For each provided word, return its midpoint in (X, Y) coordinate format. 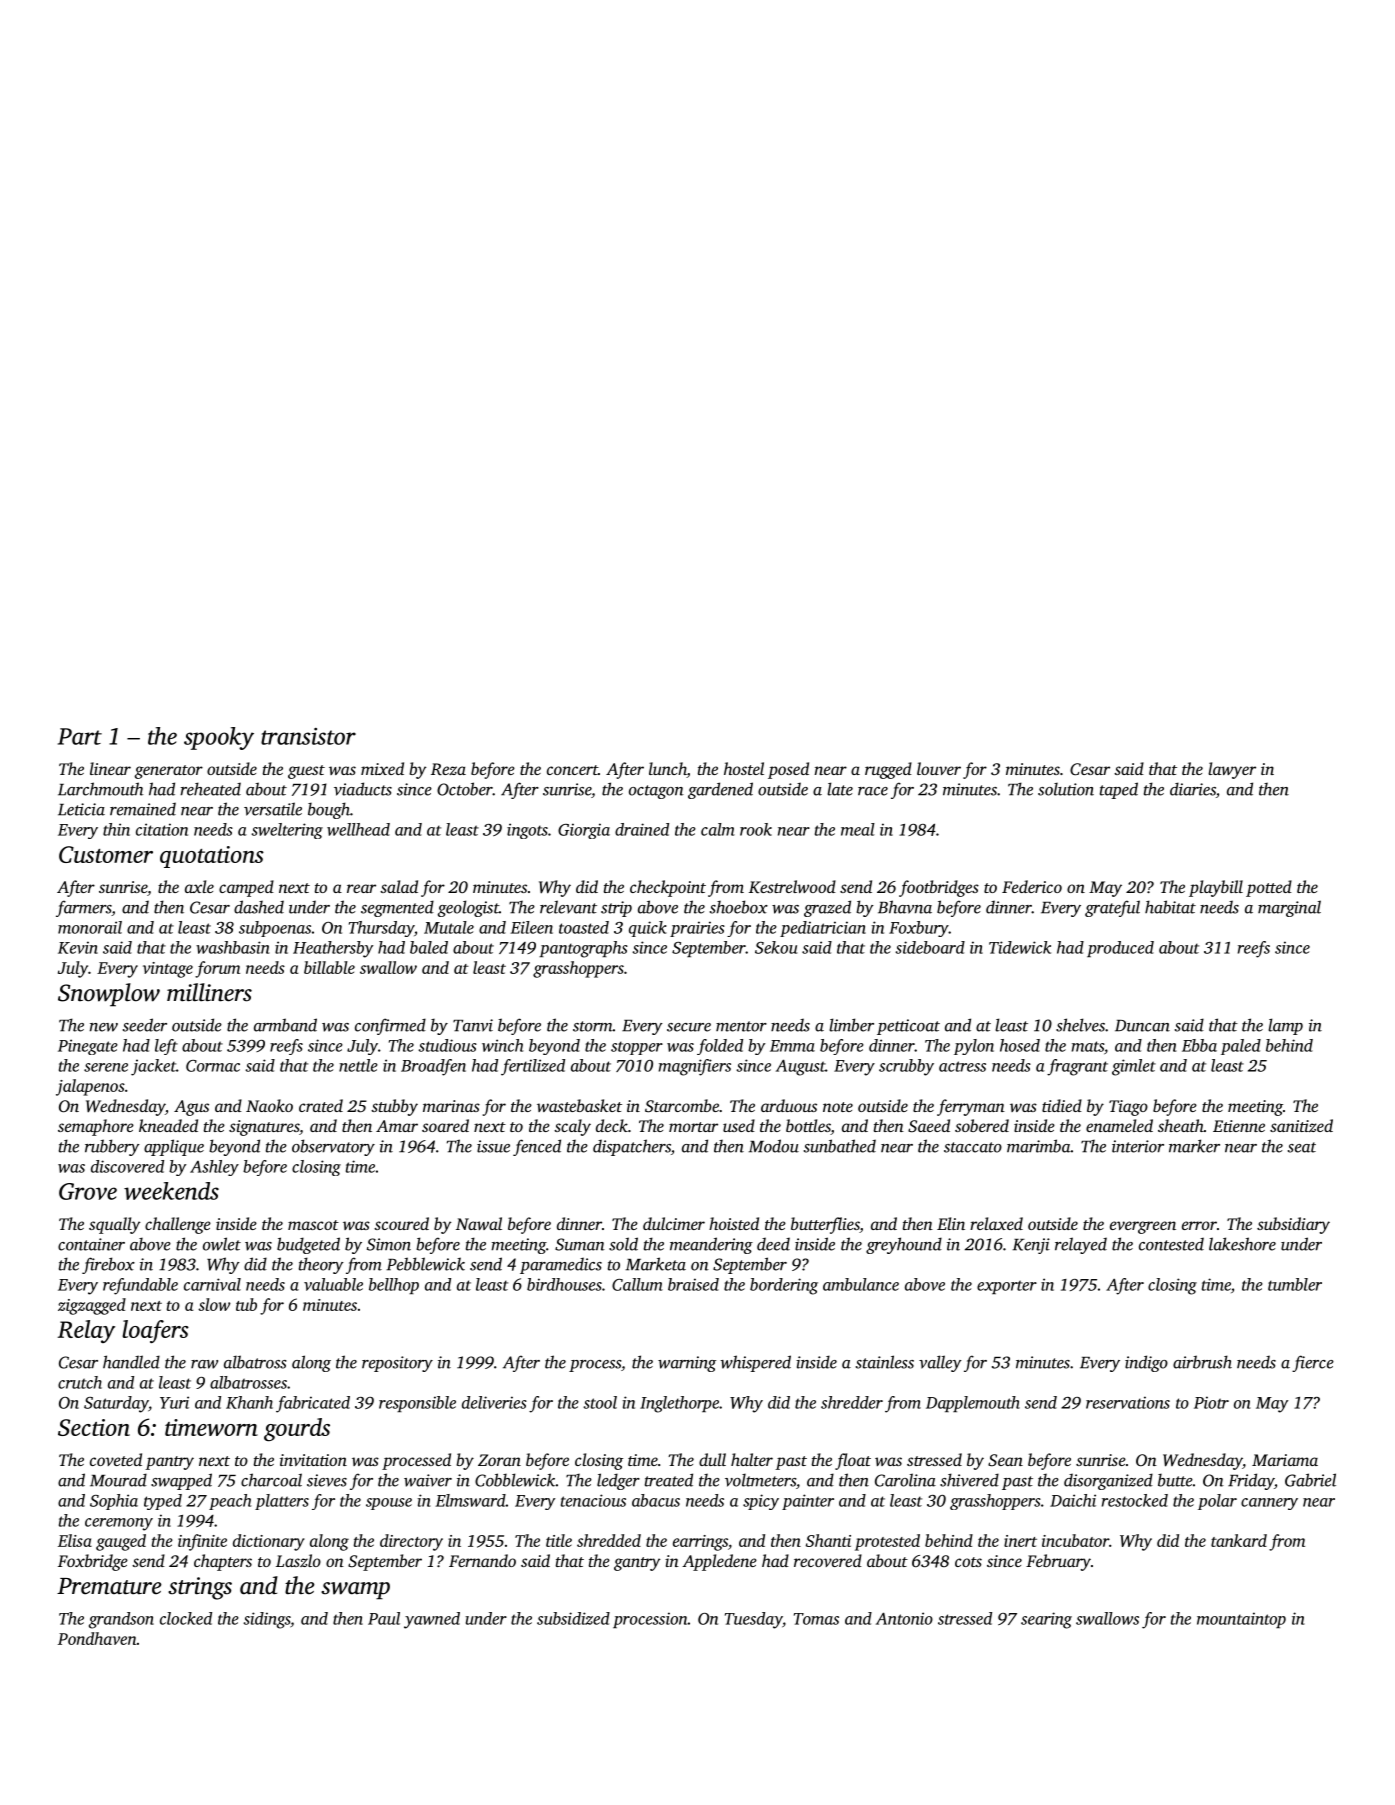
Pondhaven (97, 1638)
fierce (1313, 1363)
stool (600, 1402)
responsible (417, 1404)
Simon (389, 1244)
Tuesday (753, 1620)
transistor (308, 736)
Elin (951, 1223)
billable (329, 967)
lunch (668, 770)
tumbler (1295, 1284)
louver (939, 768)
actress (962, 1066)
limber (851, 1025)
